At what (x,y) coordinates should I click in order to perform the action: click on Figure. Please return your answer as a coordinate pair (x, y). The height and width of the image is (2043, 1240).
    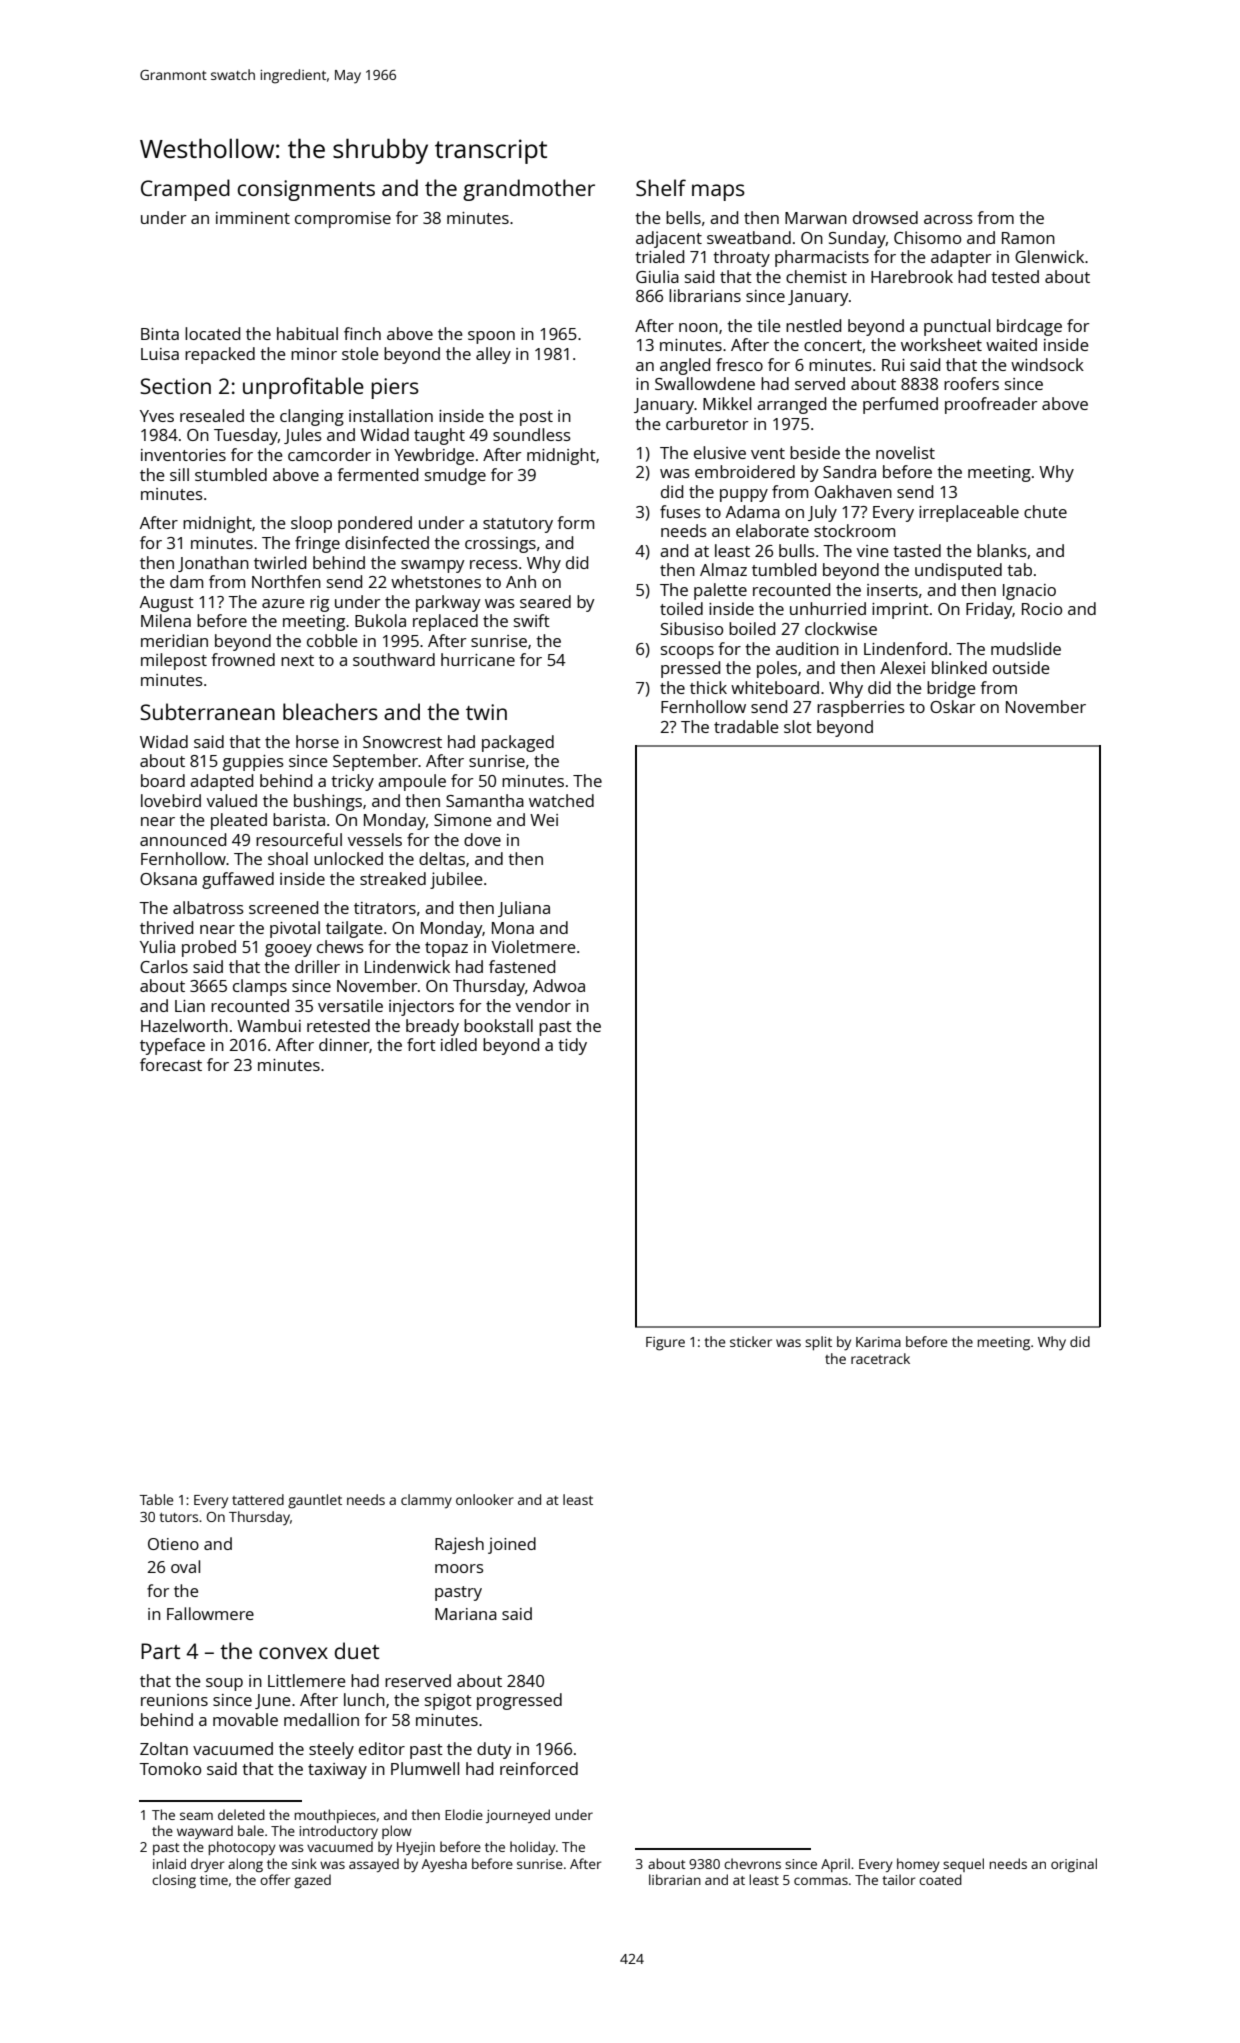
    Looking at the image, I should click on (665, 1344).
